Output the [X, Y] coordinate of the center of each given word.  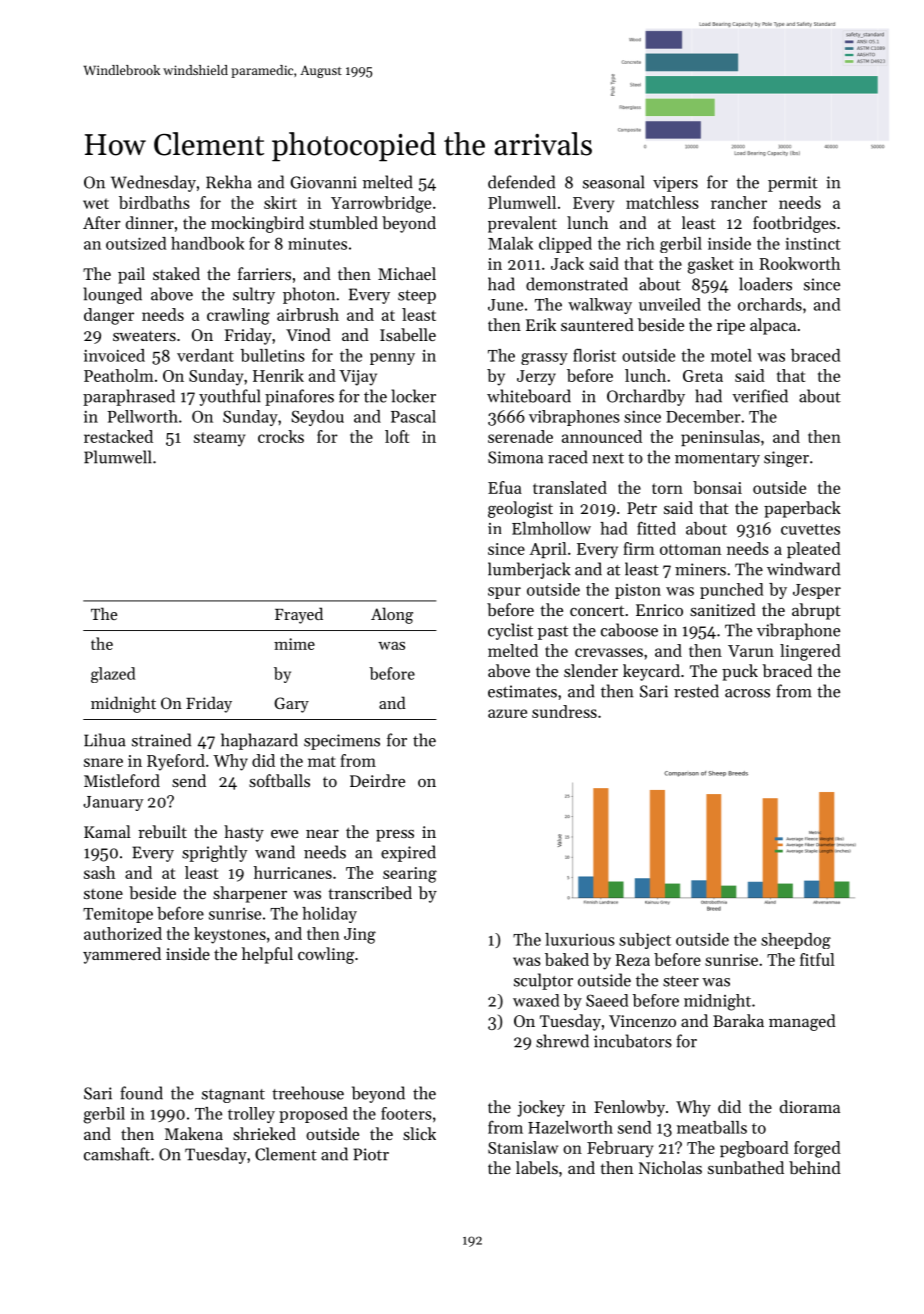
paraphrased [129, 397]
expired [408, 853]
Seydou [317, 418]
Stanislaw [523, 1147]
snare [103, 762]
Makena [194, 1133]
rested [696, 691]
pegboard [754, 1149]
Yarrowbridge [381, 204]
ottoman [690, 549]
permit [793, 184]
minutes [317, 244]
